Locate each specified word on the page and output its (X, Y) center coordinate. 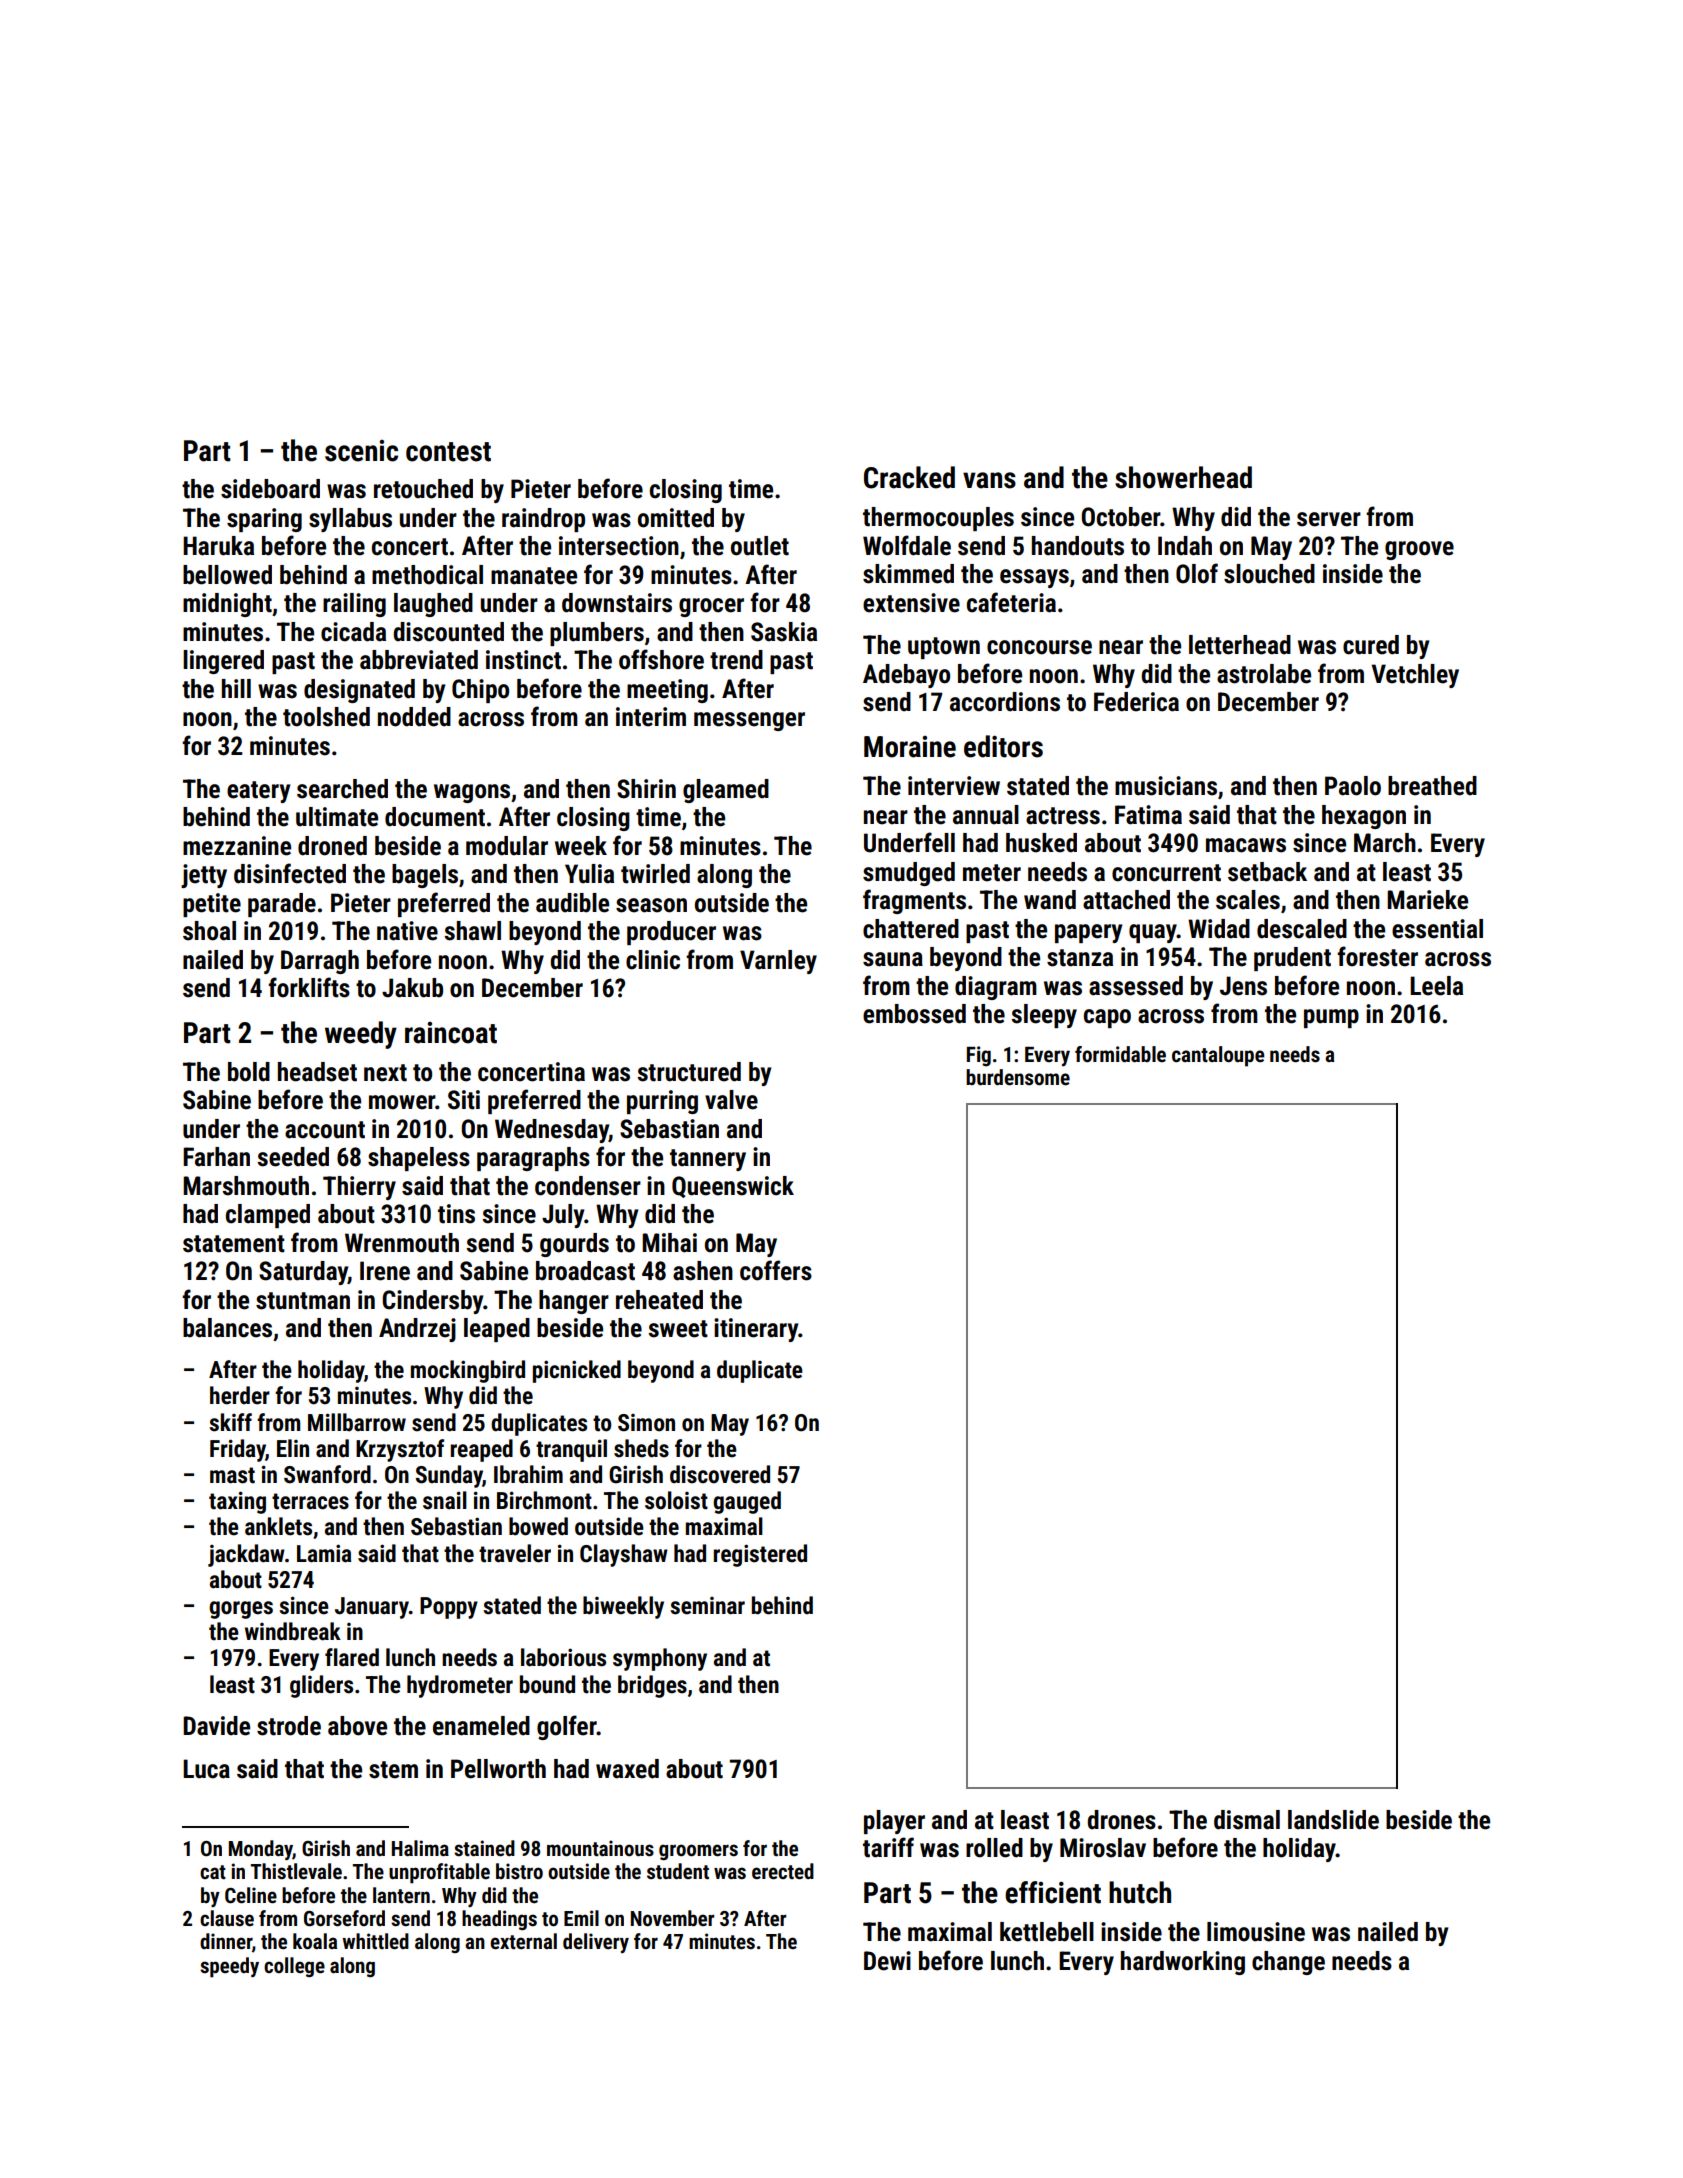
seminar (707, 1606)
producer (671, 933)
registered (760, 1555)
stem (393, 1770)
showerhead (1183, 477)
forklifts (309, 987)
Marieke (1427, 900)
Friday (238, 1450)
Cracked (909, 477)
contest (448, 452)
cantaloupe (1218, 1056)
